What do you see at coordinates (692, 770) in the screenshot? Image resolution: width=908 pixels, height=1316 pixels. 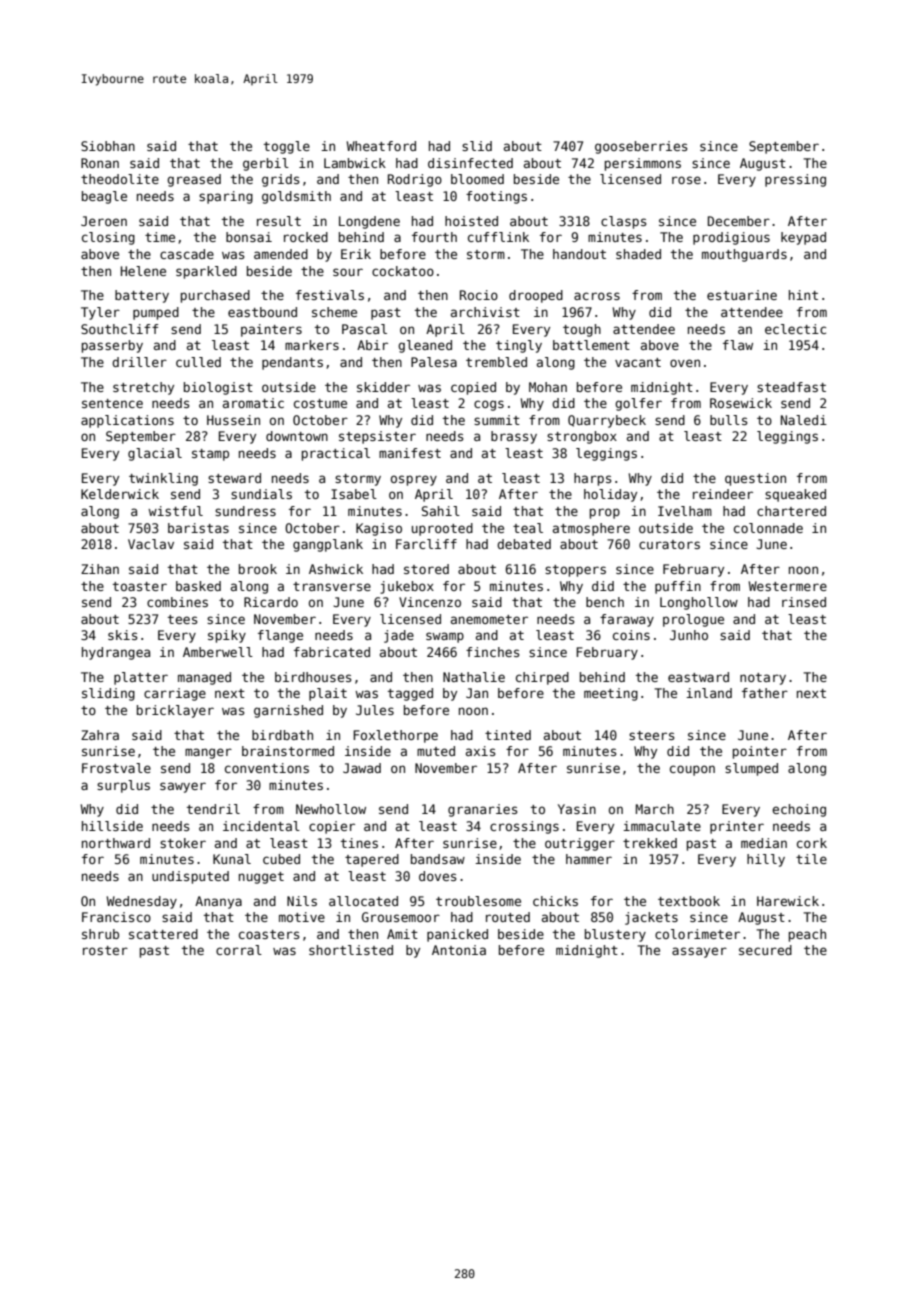 I see `coupon` at bounding box center [692, 770].
